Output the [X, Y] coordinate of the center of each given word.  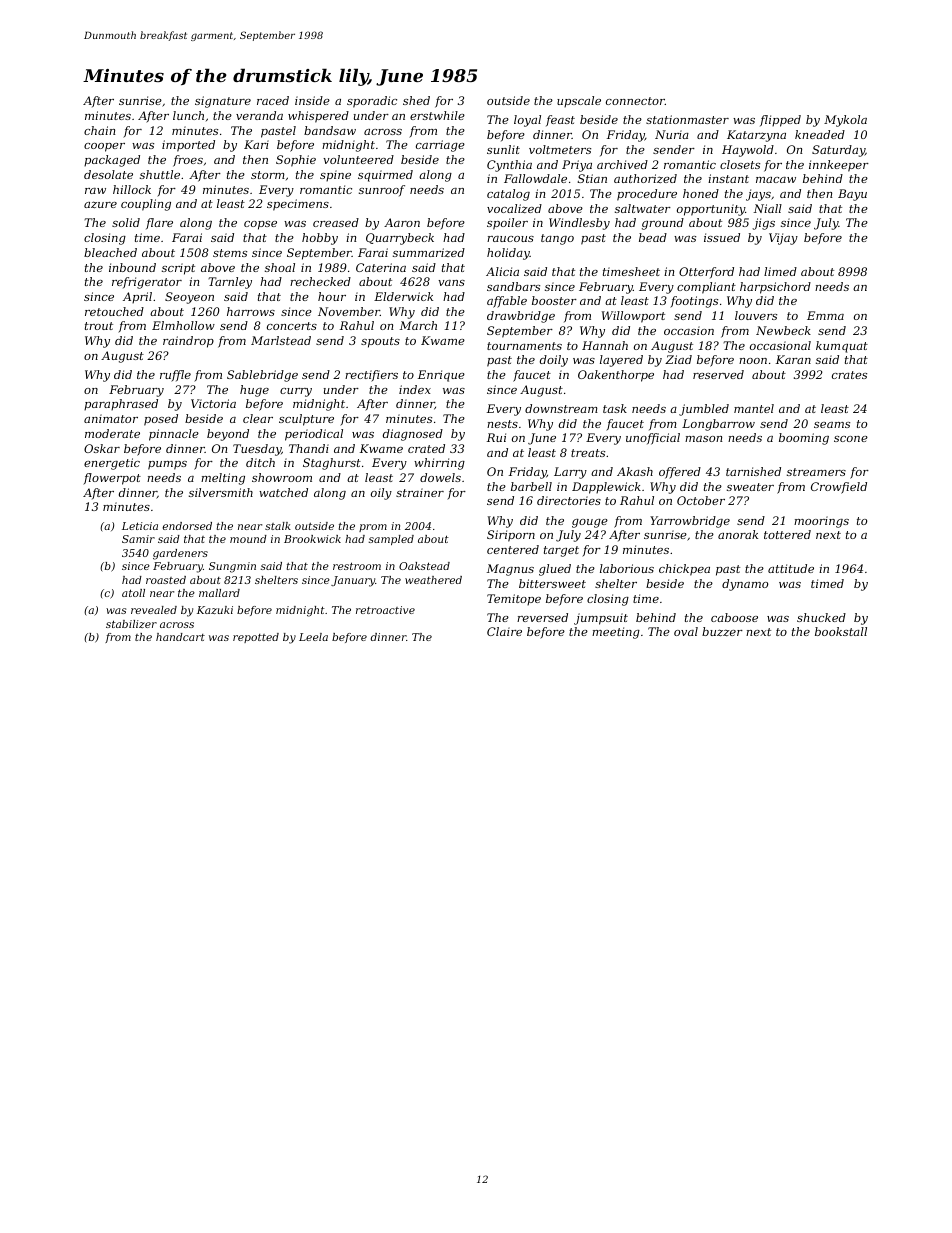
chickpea [684, 570]
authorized [645, 178]
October [701, 500]
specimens [298, 205]
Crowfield [839, 488]
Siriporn [511, 536]
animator [111, 418]
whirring [439, 464]
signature [223, 102]
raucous [510, 239]
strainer [420, 492]
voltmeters [560, 149]
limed [780, 271]
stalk [278, 526]
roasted [166, 580]
